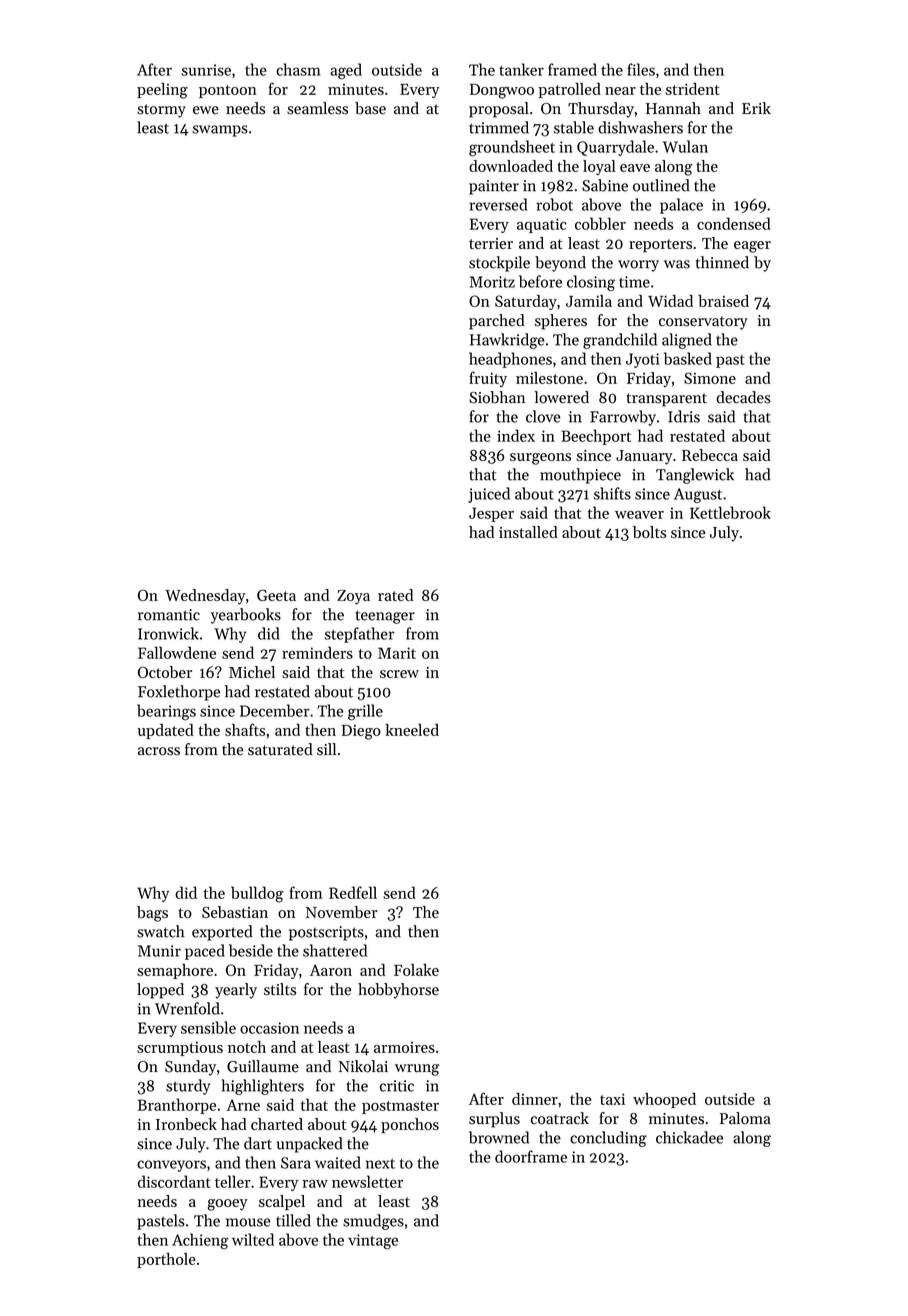  What do you see at coordinates (494, 1120) in the page?
I see `surplus` at bounding box center [494, 1120].
